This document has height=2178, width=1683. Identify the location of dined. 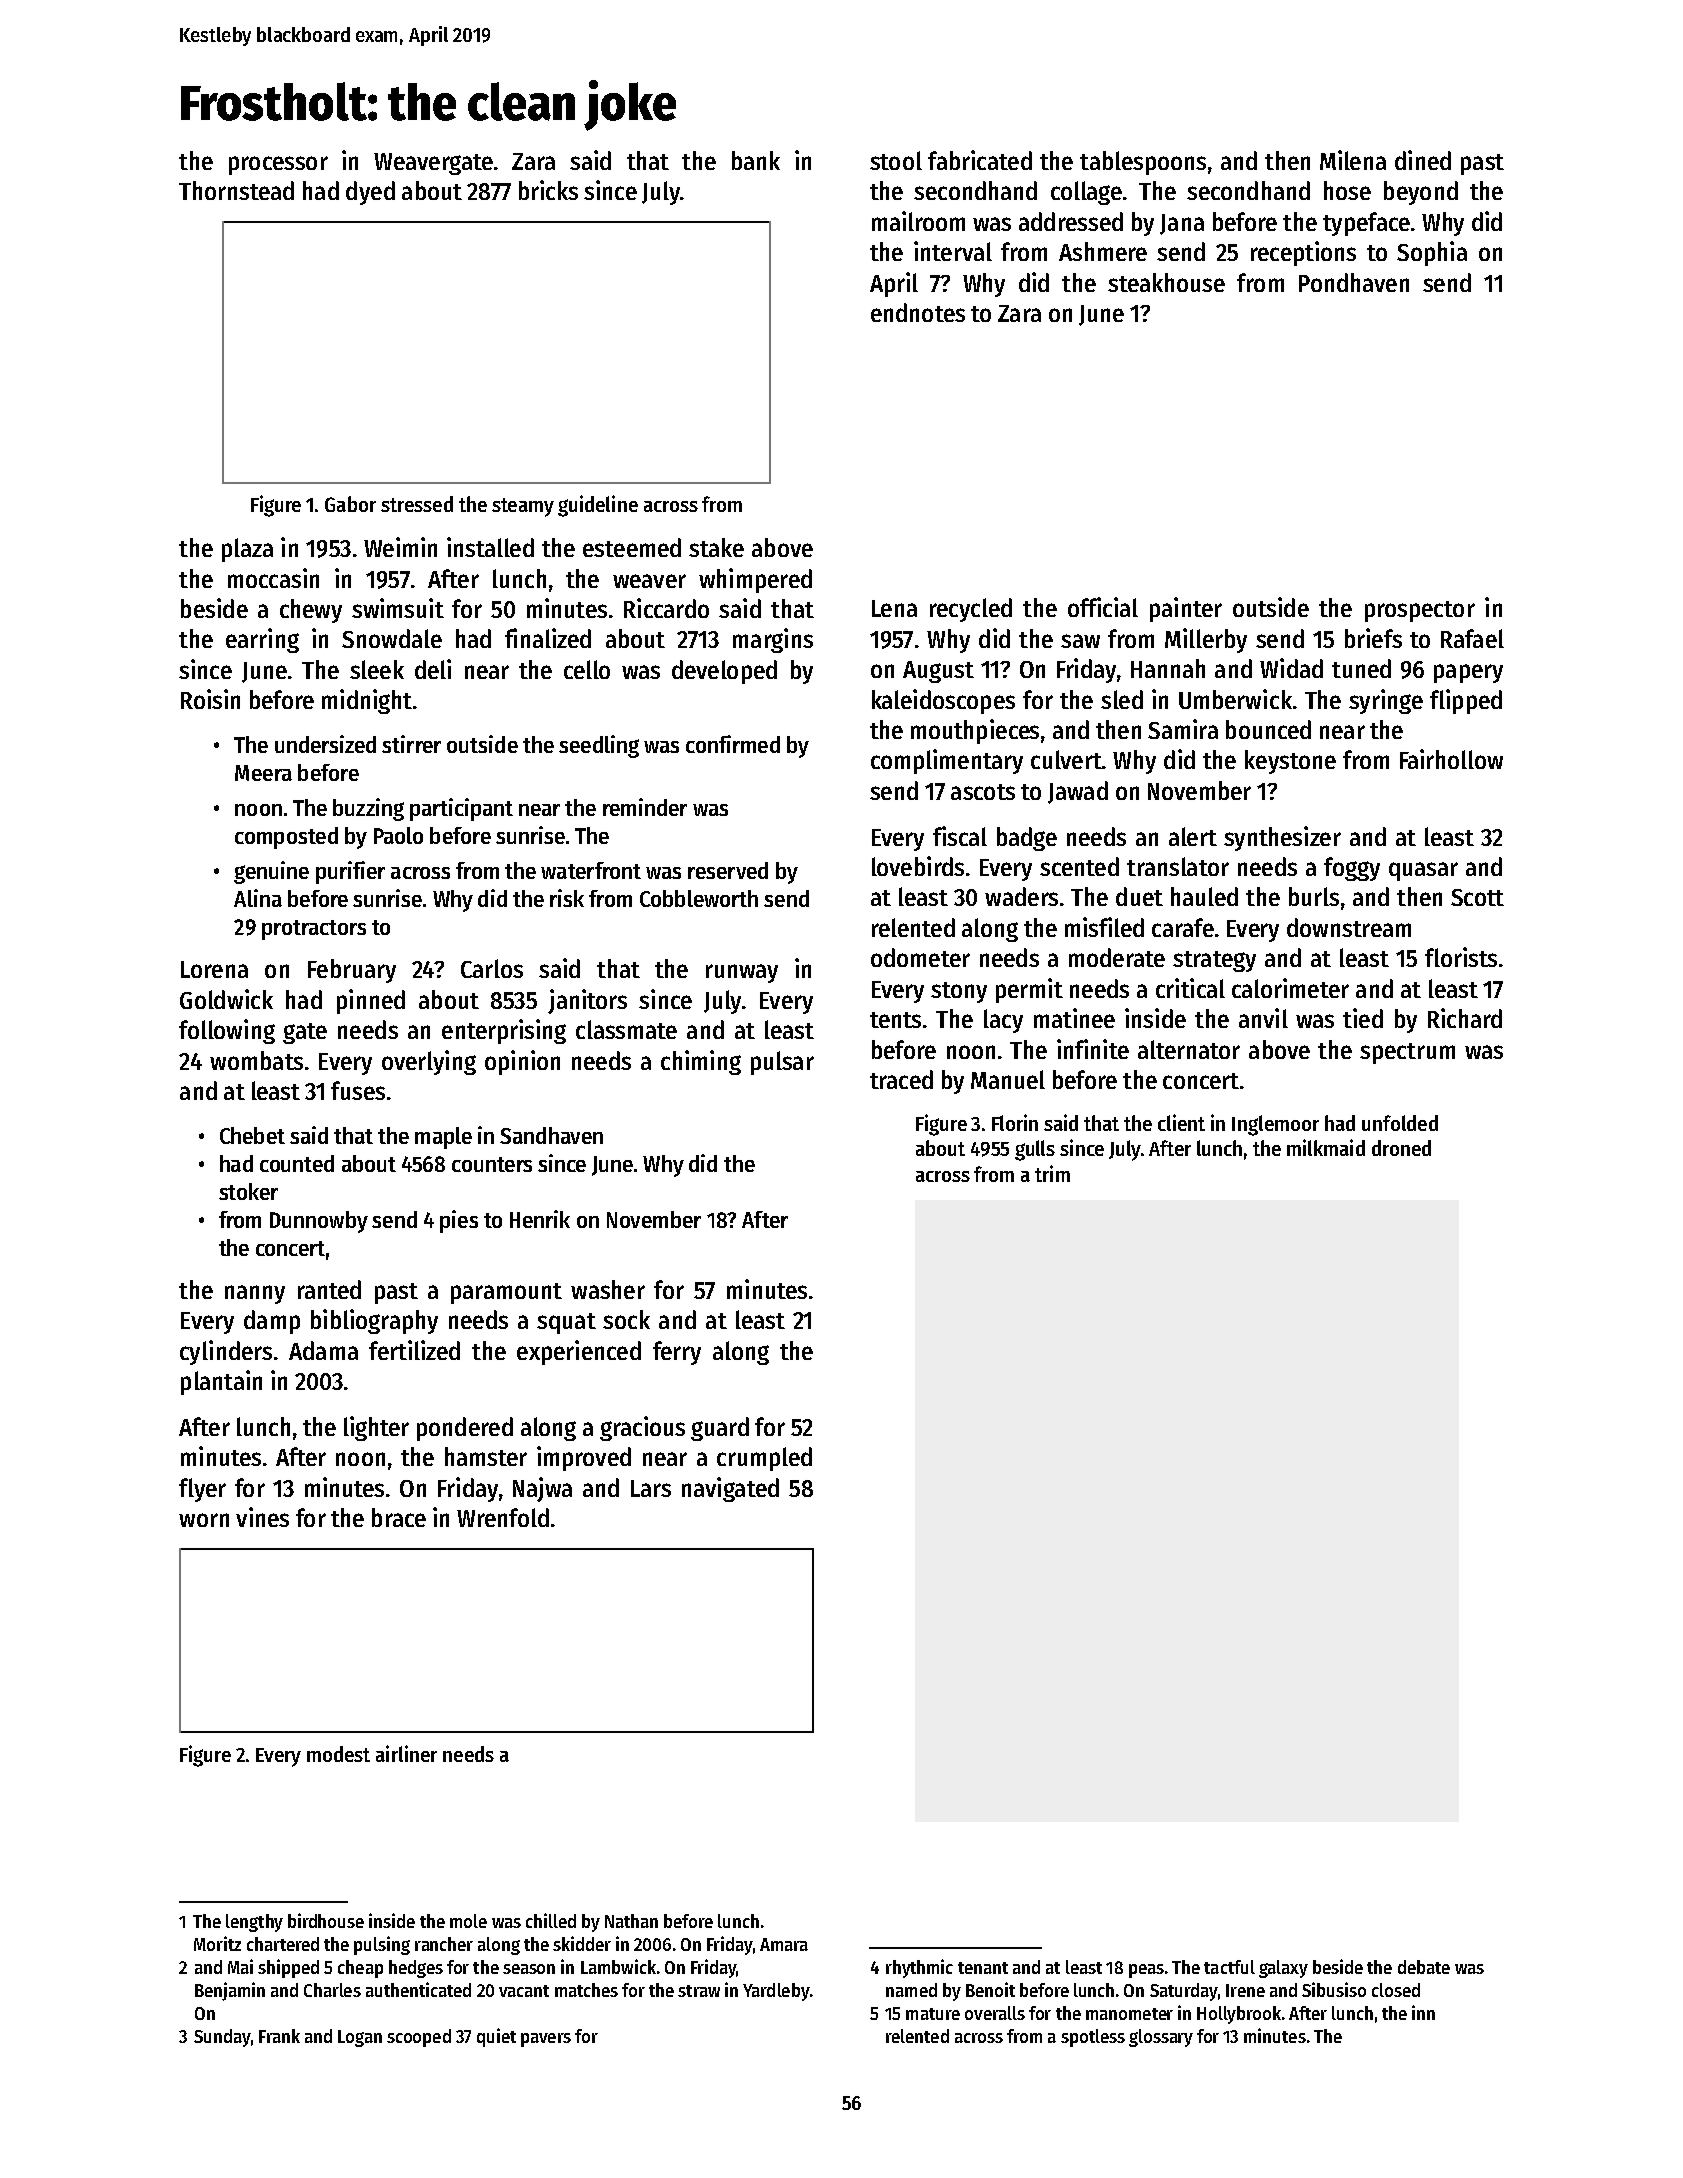
(1423, 160).
